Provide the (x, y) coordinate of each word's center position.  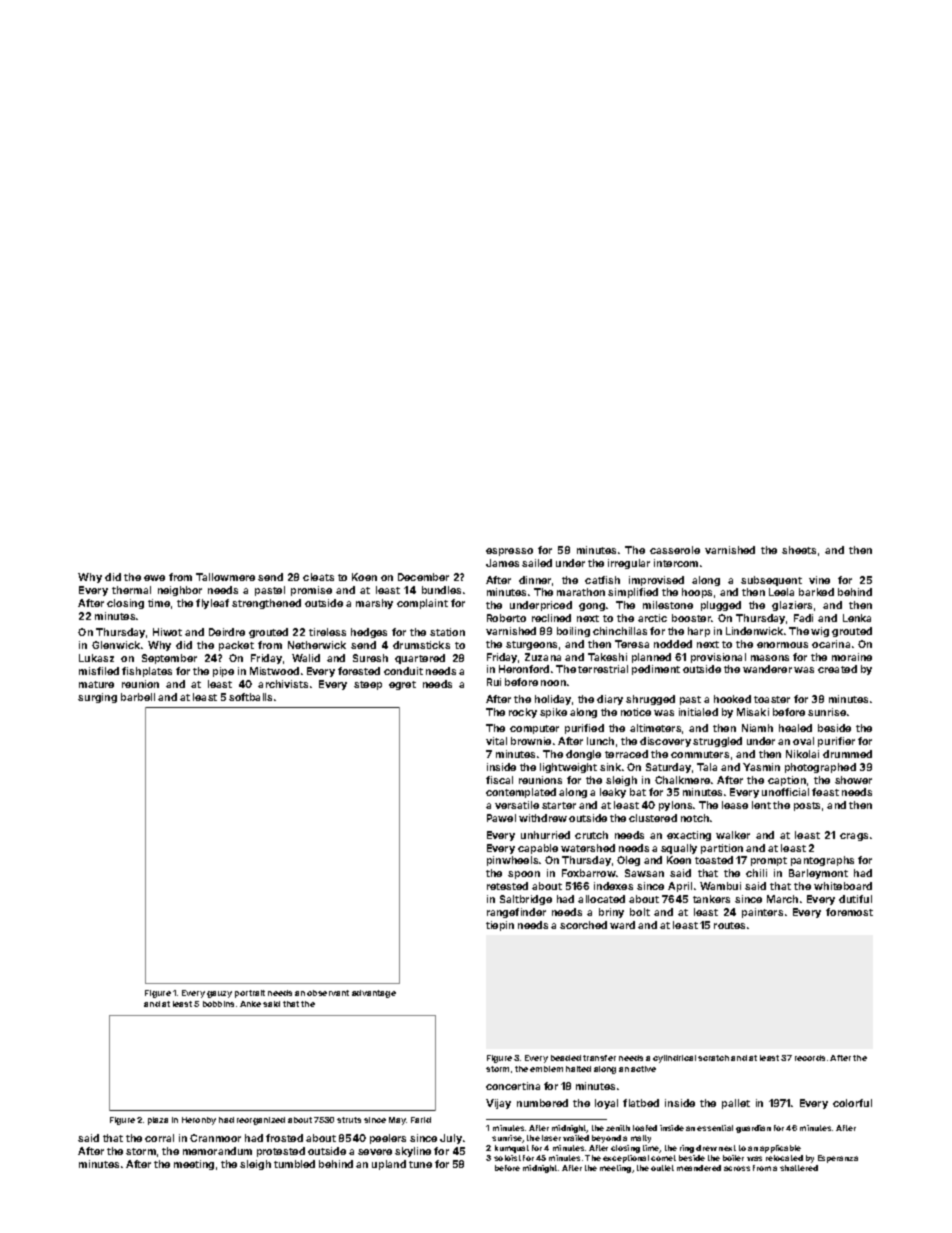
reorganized (261, 1121)
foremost (849, 912)
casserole (675, 550)
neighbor (180, 591)
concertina (513, 1086)
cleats (318, 577)
